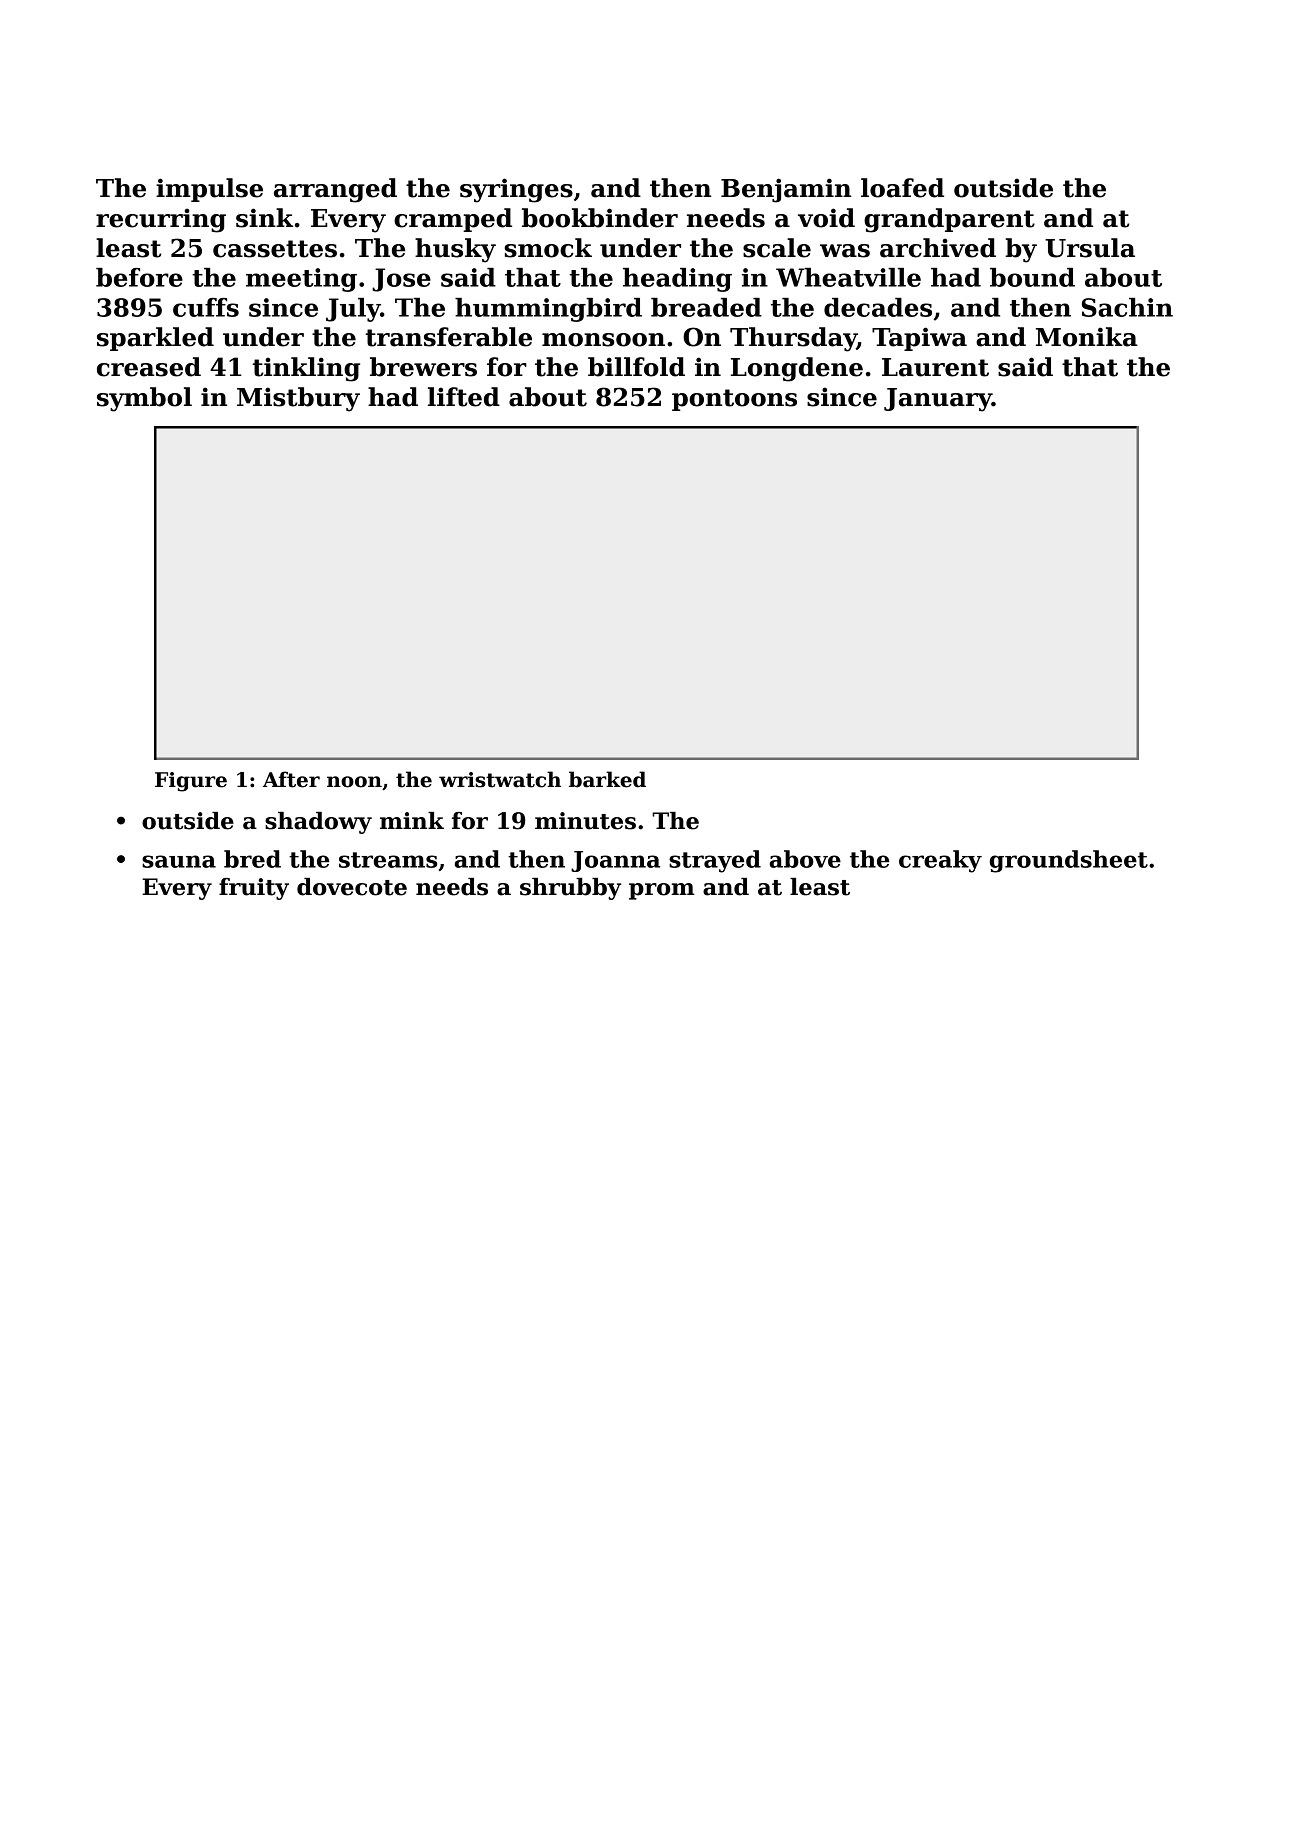 The height and width of the image is (1828, 1293). What do you see at coordinates (826, 218) in the image?
I see `void` at bounding box center [826, 218].
